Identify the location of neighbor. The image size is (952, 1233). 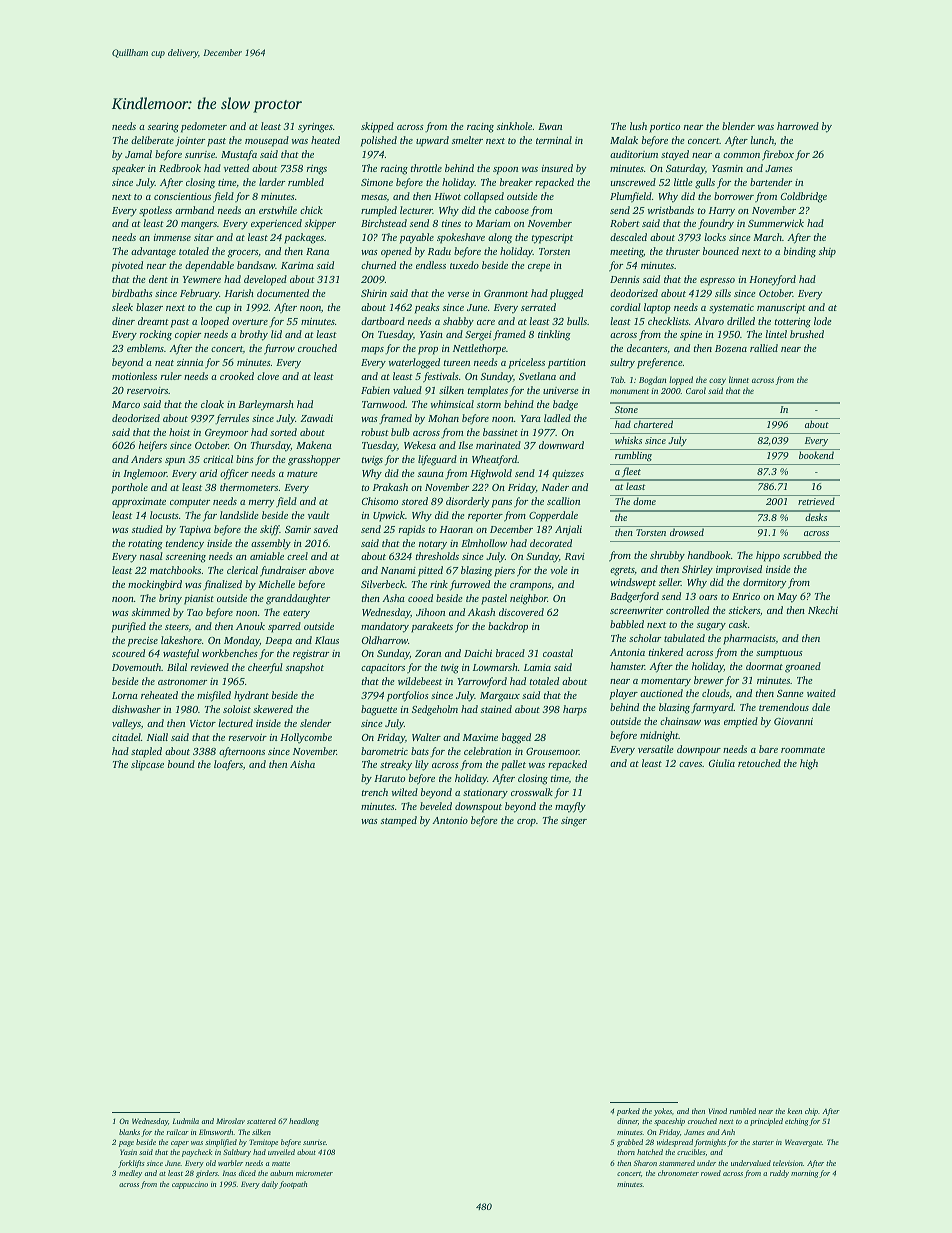
(528, 599).
